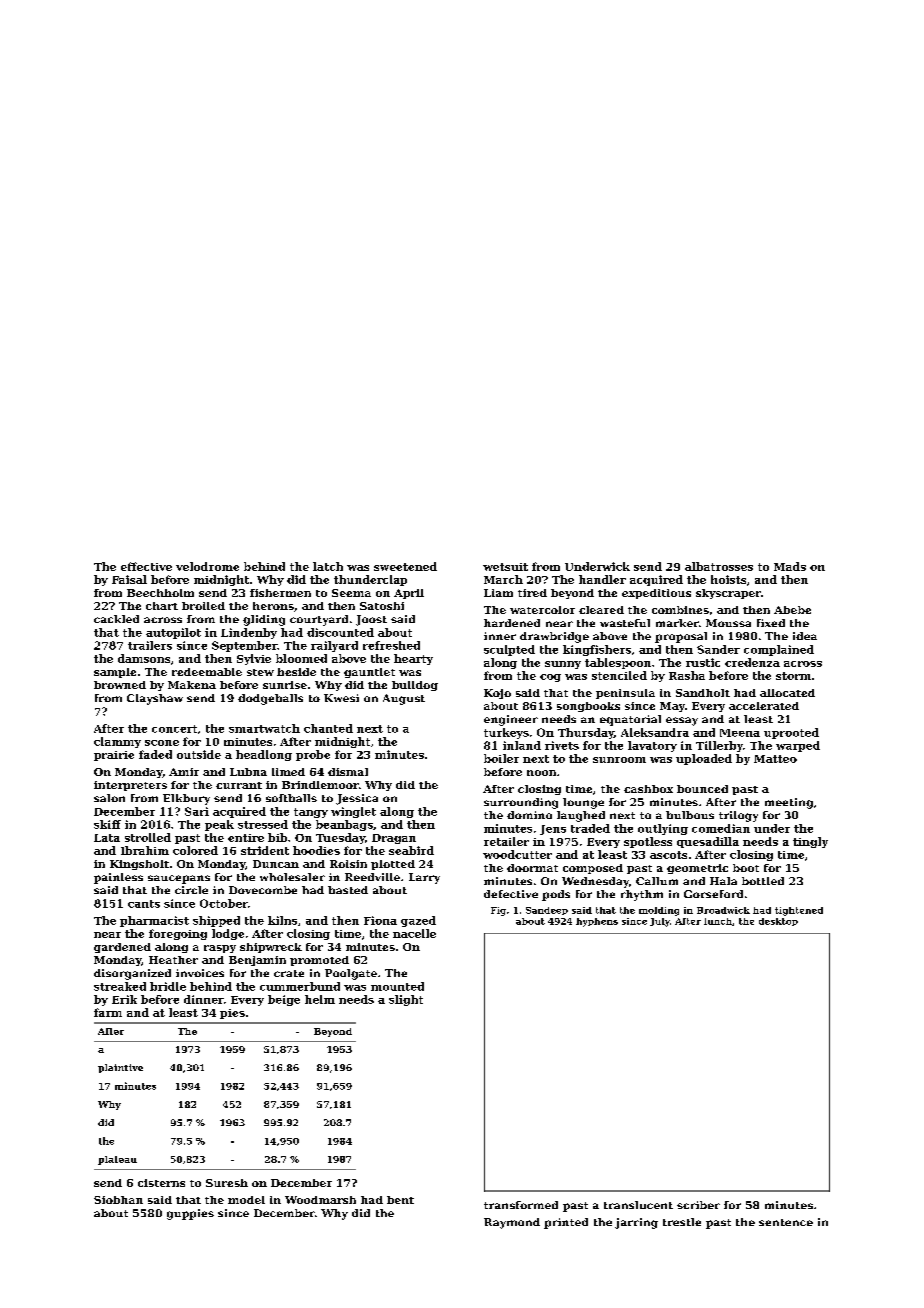 The height and width of the page is (1308, 924). What do you see at coordinates (328, 566) in the page?
I see `latch` at bounding box center [328, 566].
